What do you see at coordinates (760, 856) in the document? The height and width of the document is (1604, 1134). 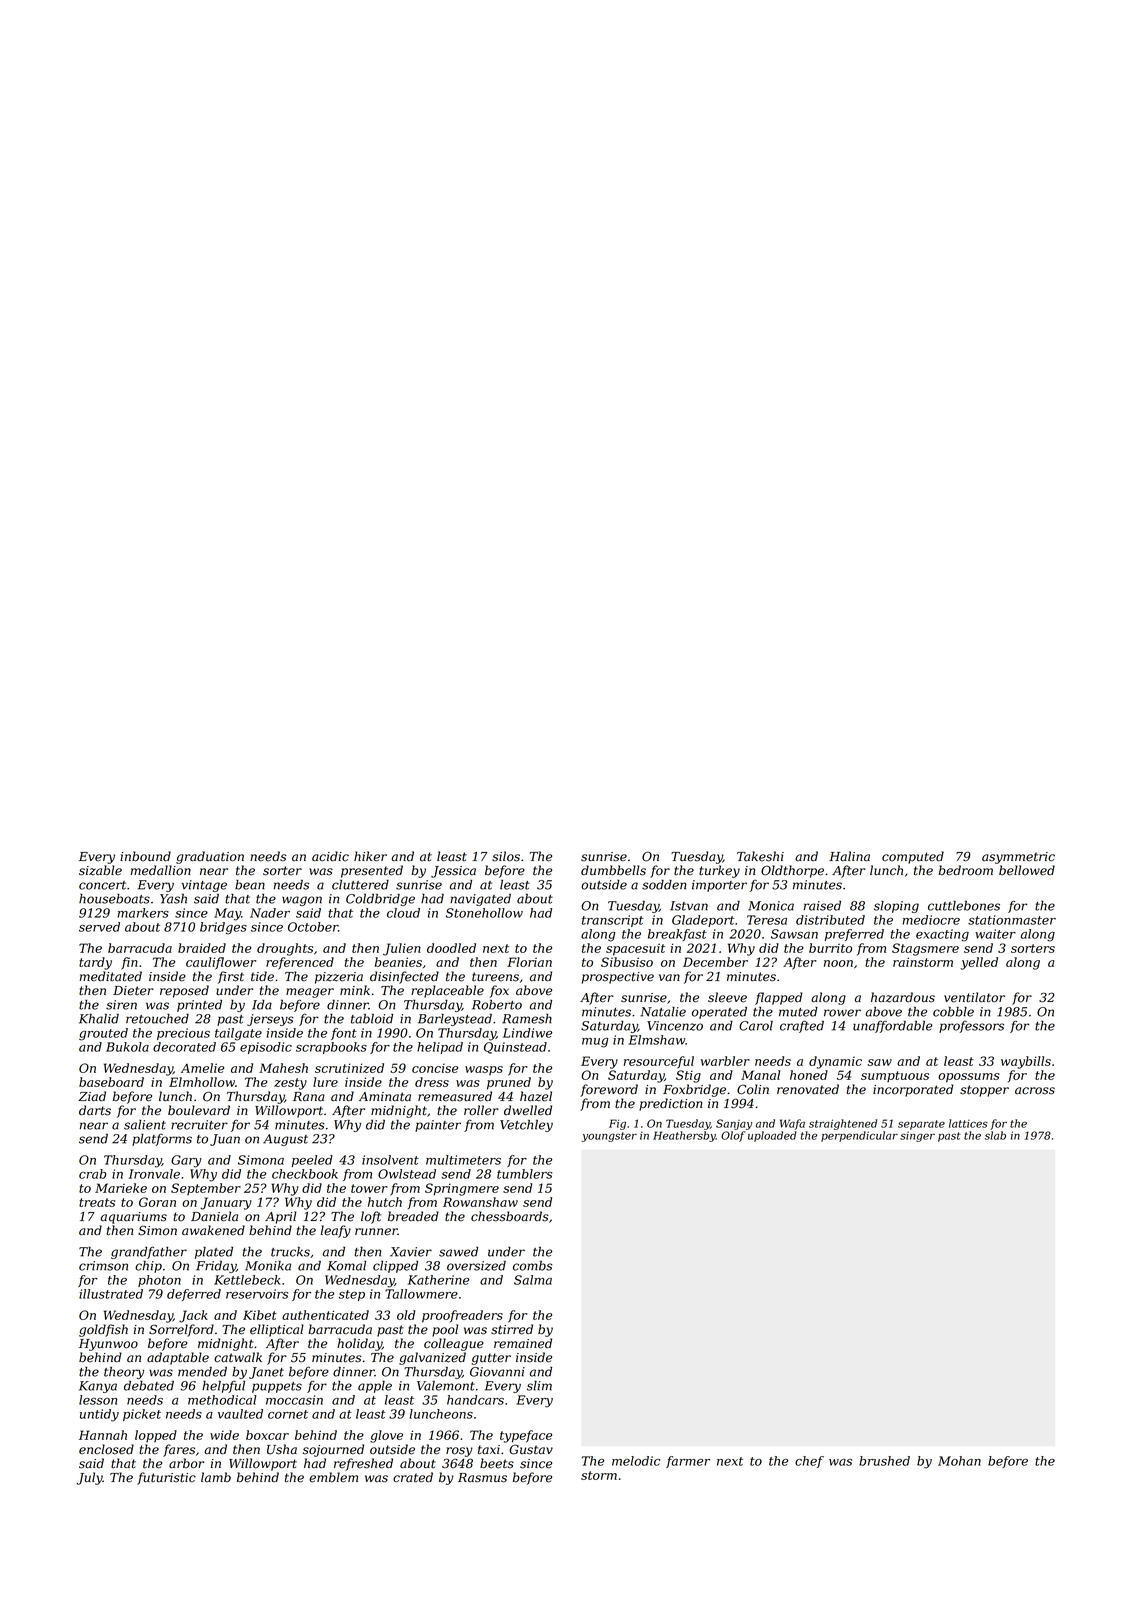 I see `Takeshi` at bounding box center [760, 856].
